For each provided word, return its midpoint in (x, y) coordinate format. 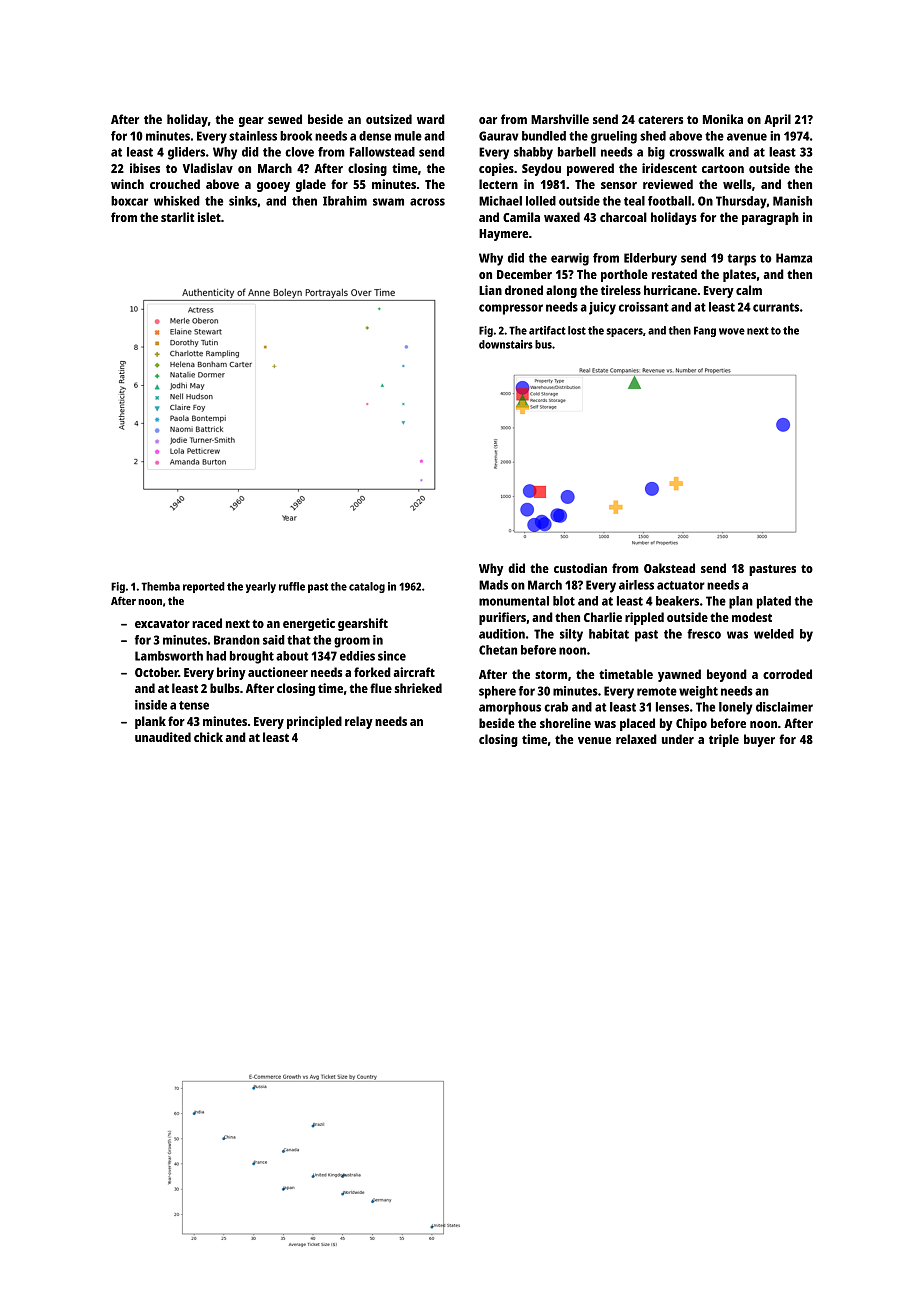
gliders (186, 153)
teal (634, 201)
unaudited (163, 737)
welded (774, 634)
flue (381, 688)
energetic (309, 624)
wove (732, 331)
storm (551, 675)
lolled (541, 201)
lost (577, 330)
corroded (787, 674)
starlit (177, 217)
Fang (705, 331)
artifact (547, 330)
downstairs (506, 344)
